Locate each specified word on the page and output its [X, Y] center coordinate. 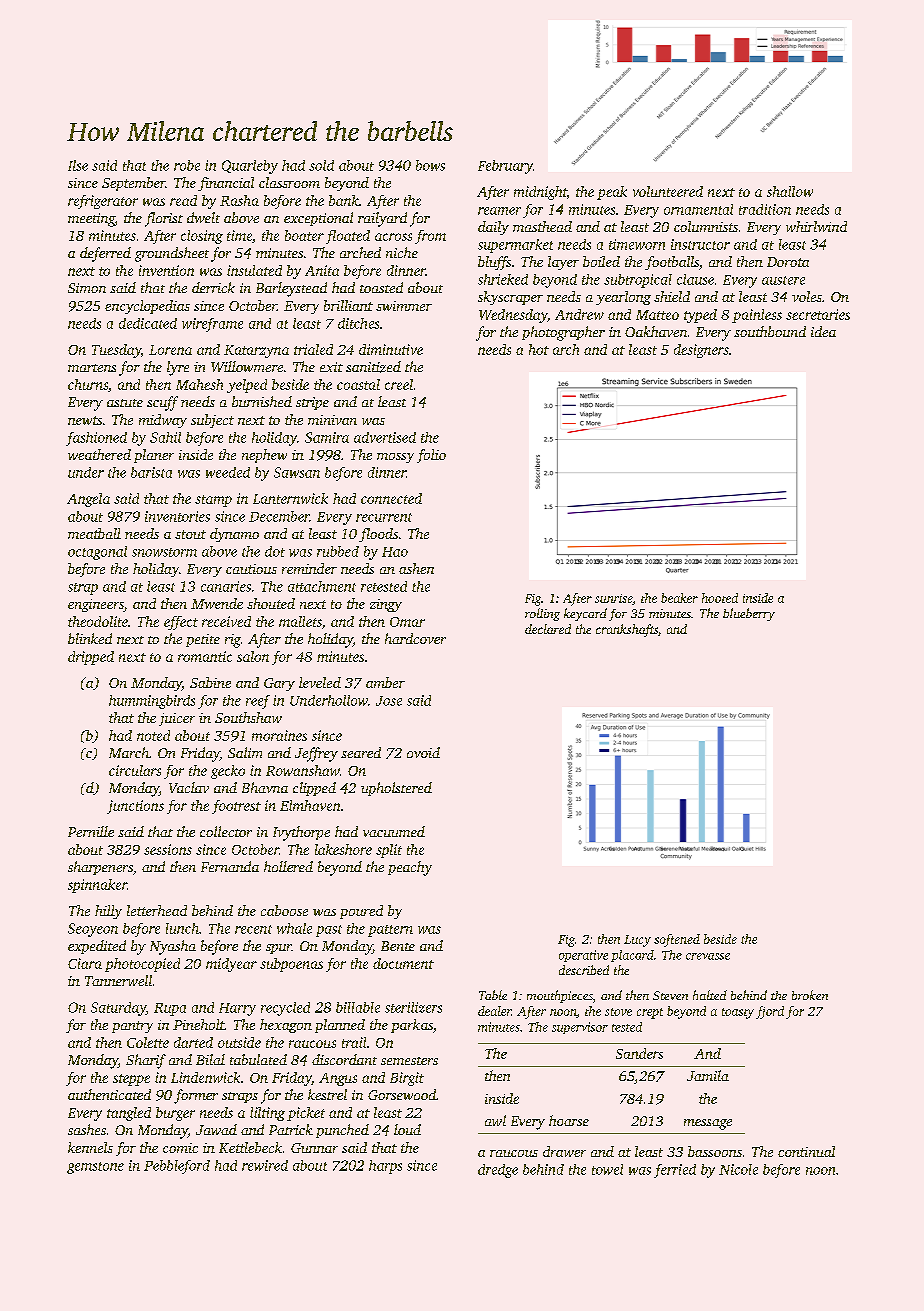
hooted [720, 598]
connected [391, 498]
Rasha [239, 200]
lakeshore [343, 849]
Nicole [738, 1169]
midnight [540, 193]
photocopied [142, 965]
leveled [320, 682]
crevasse [708, 956]
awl [495, 1120]
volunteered [668, 191]
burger [175, 1114]
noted [153, 735]
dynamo [234, 535]
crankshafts [627, 630]
